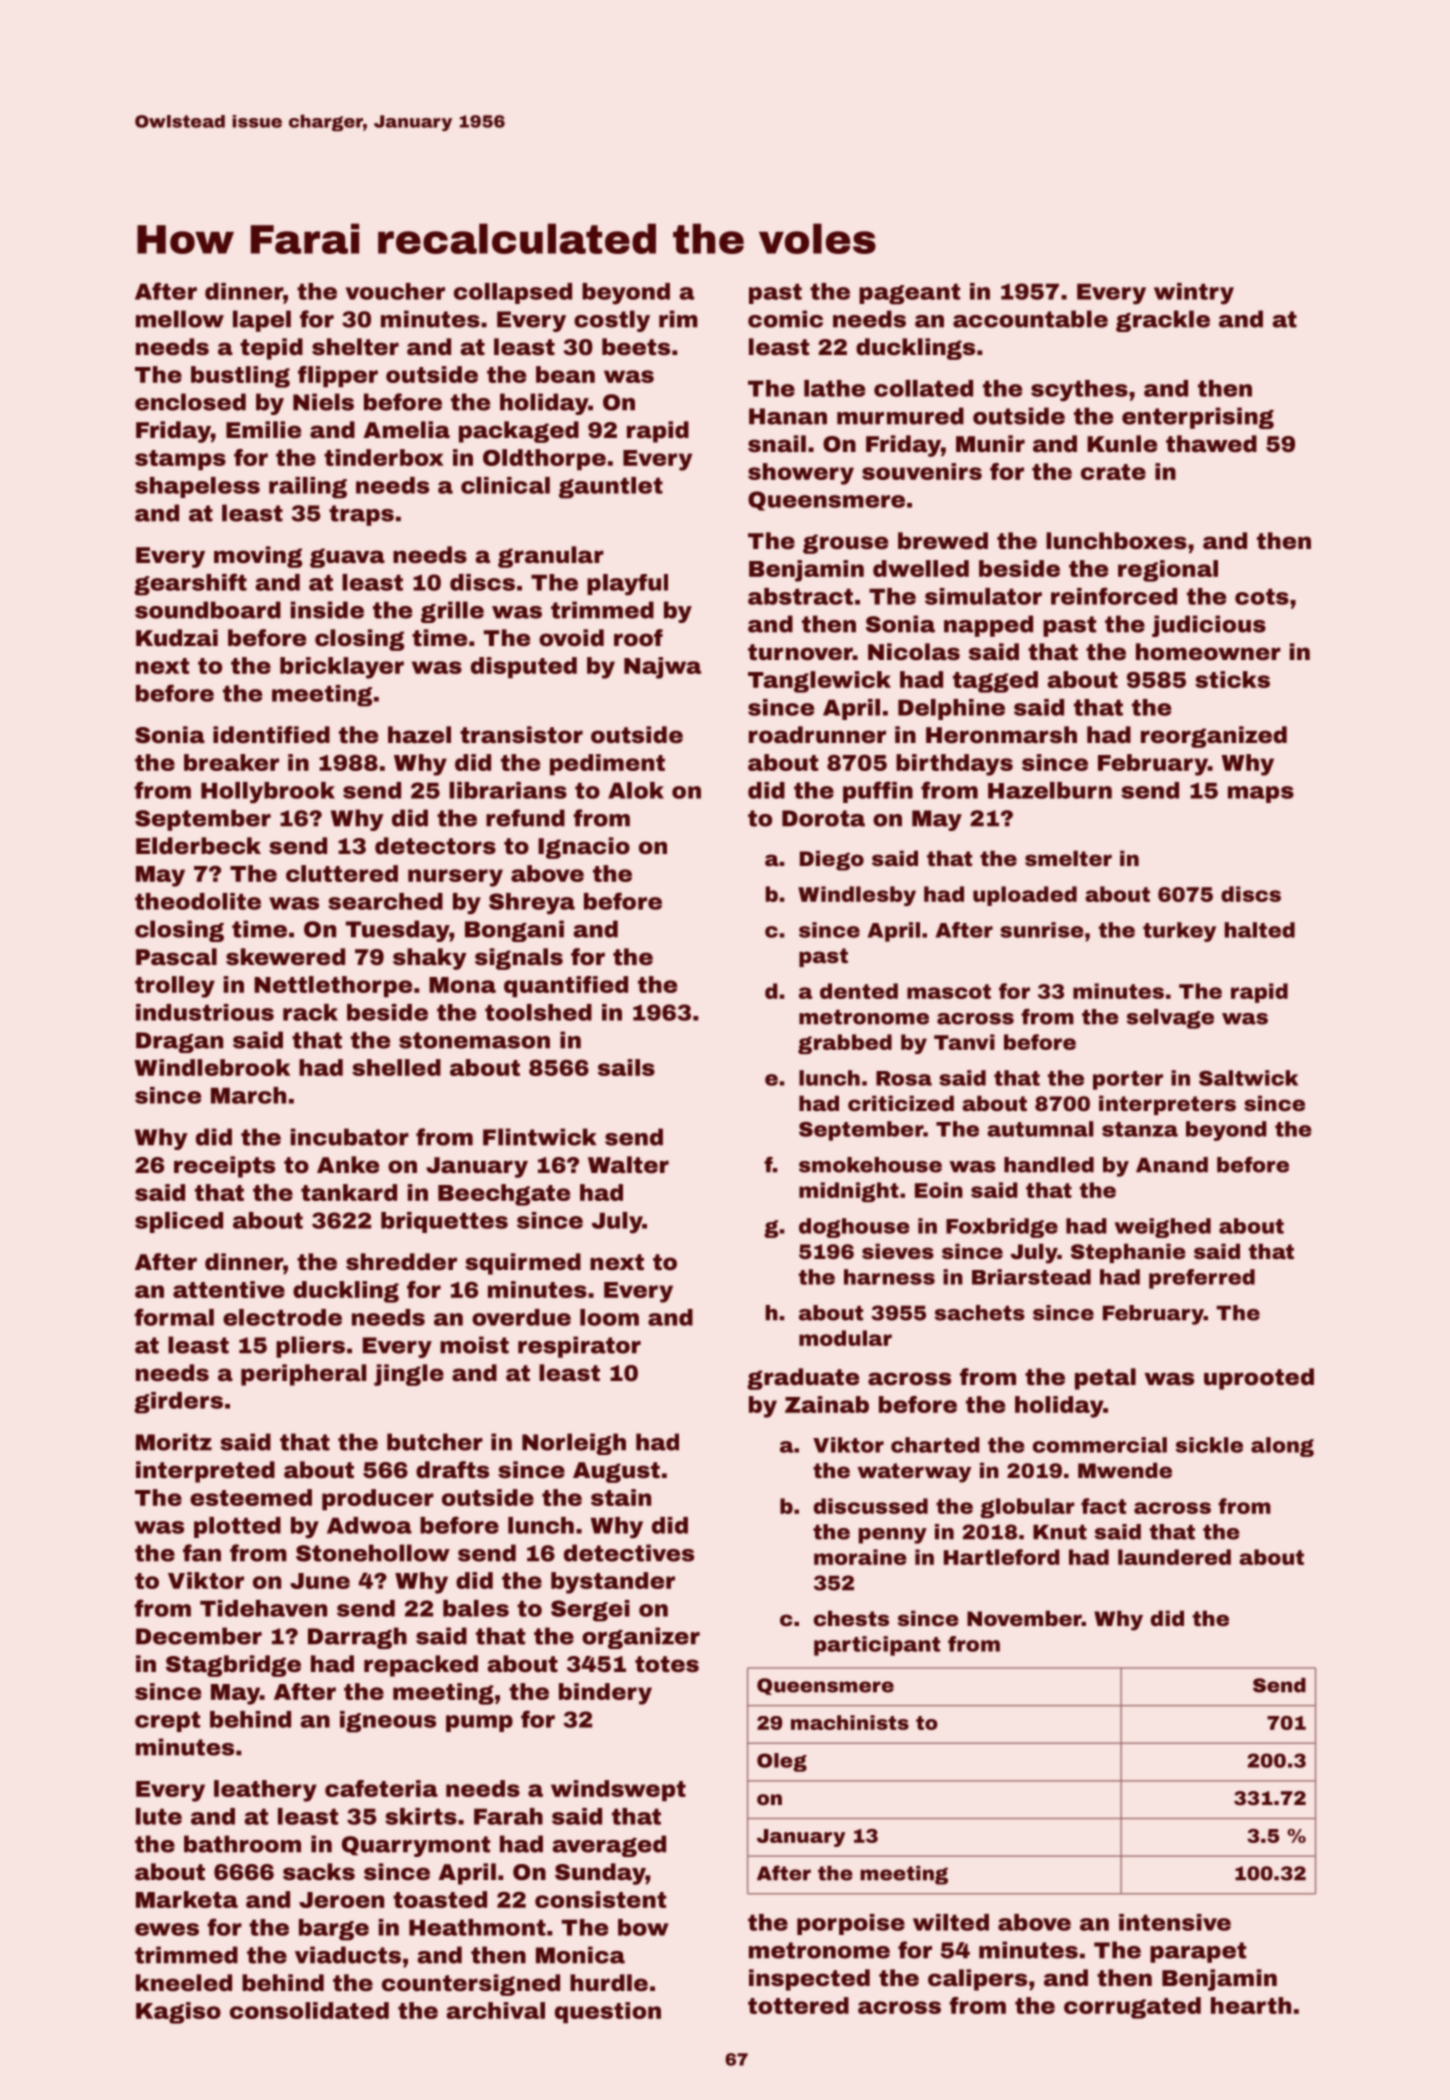 The width and height of the screenshot is (1450, 2100). I want to click on archival, so click(495, 2010).
